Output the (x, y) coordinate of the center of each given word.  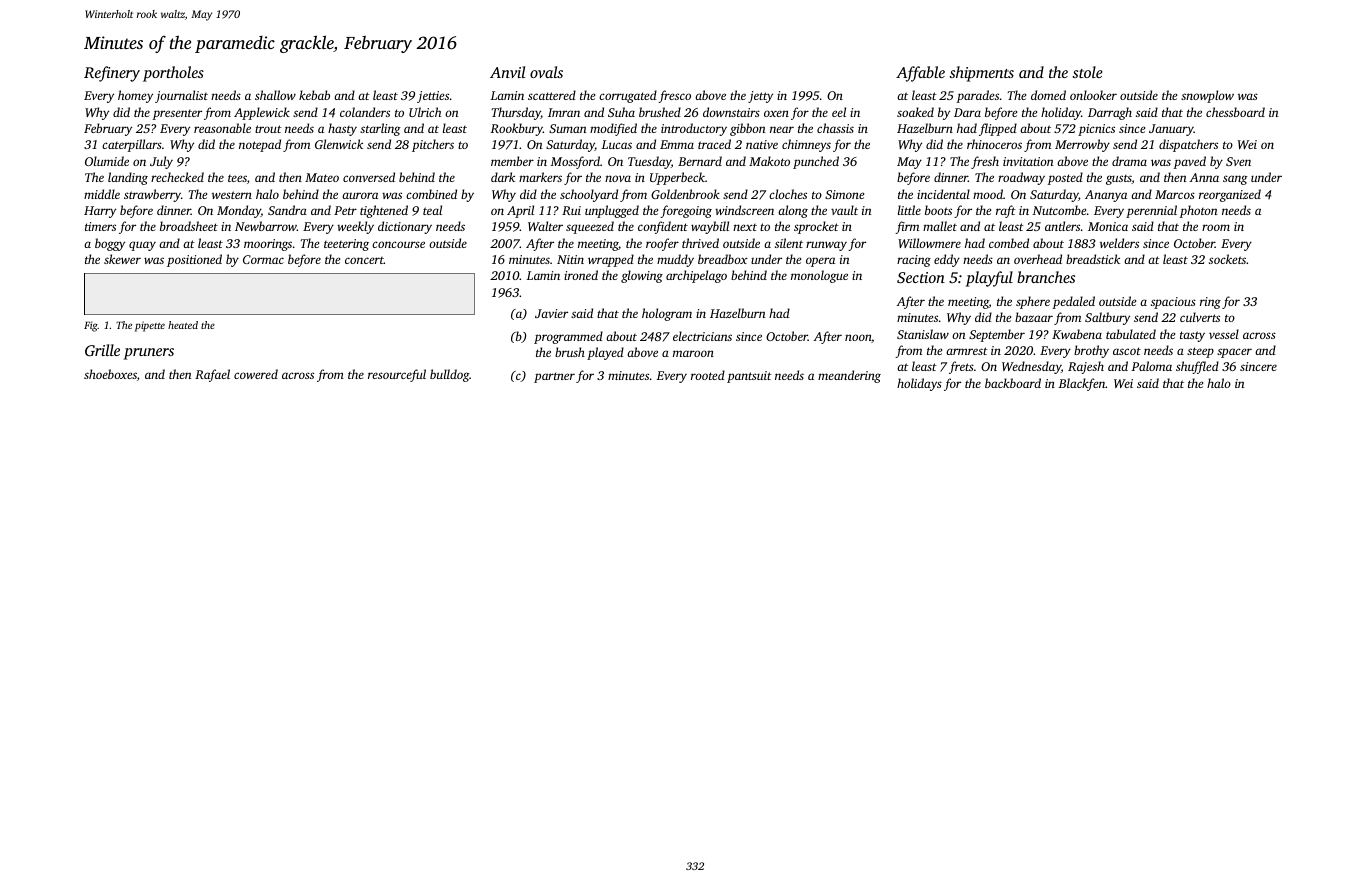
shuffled (1197, 367)
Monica (1108, 226)
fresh (985, 162)
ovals (546, 72)
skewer (122, 259)
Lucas (616, 144)
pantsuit (749, 377)
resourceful (397, 375)
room (1216, 227)
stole (1087, 72)
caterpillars (132, 145)
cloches (788, 194)
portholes (173, 74)
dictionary (405, 227)
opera (820, 262)
